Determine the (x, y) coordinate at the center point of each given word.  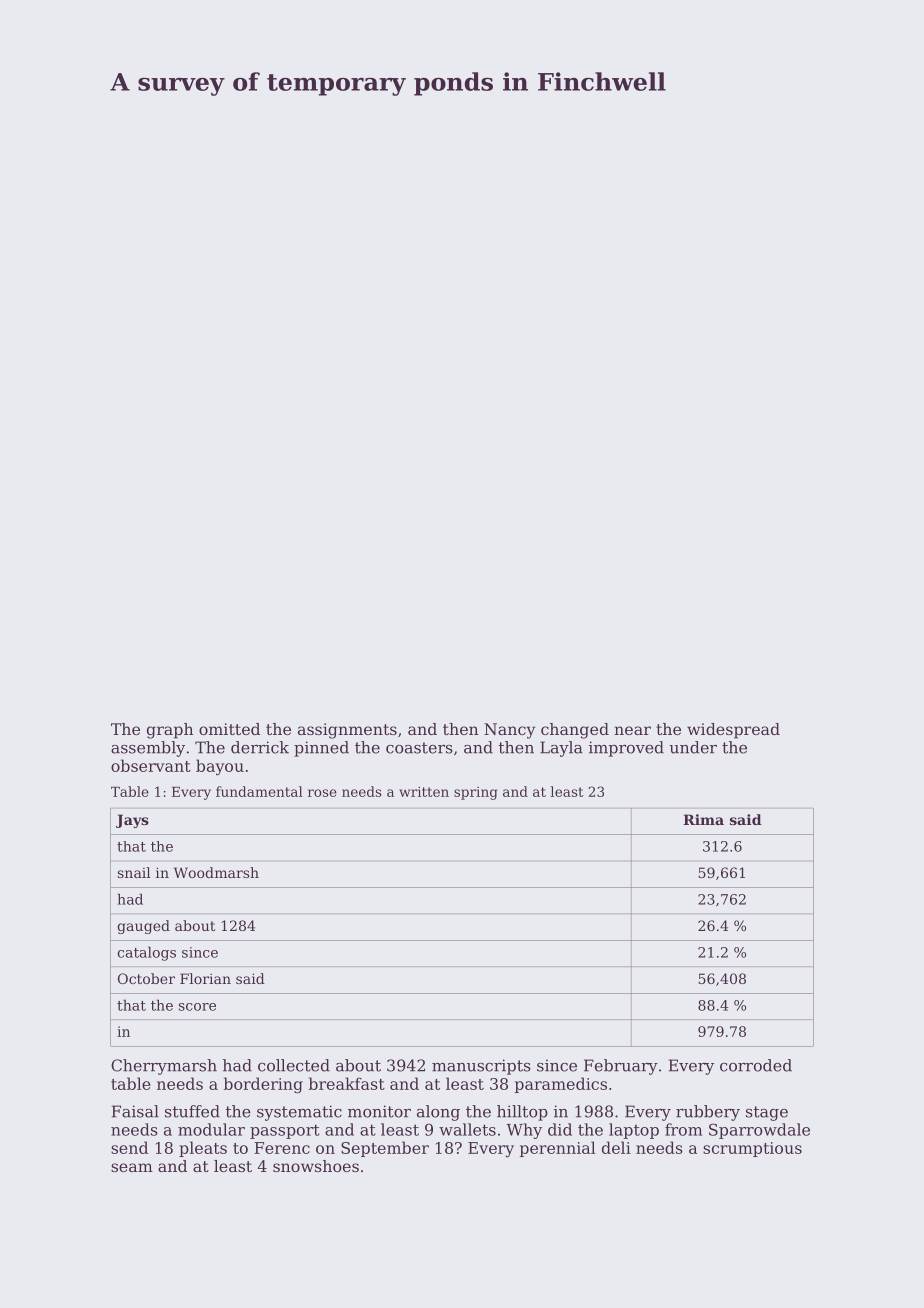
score (197, 1007)
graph (170, 731)
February (621, 1067)
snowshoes (316, 1166)
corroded (756, 1065)
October (146, 978)
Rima (703, 819)
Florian (205, 978)
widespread (733, 731)
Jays (132, 821)
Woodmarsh (216, 872)
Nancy (509, 731)
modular (211, 1129)
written (424, 792)
